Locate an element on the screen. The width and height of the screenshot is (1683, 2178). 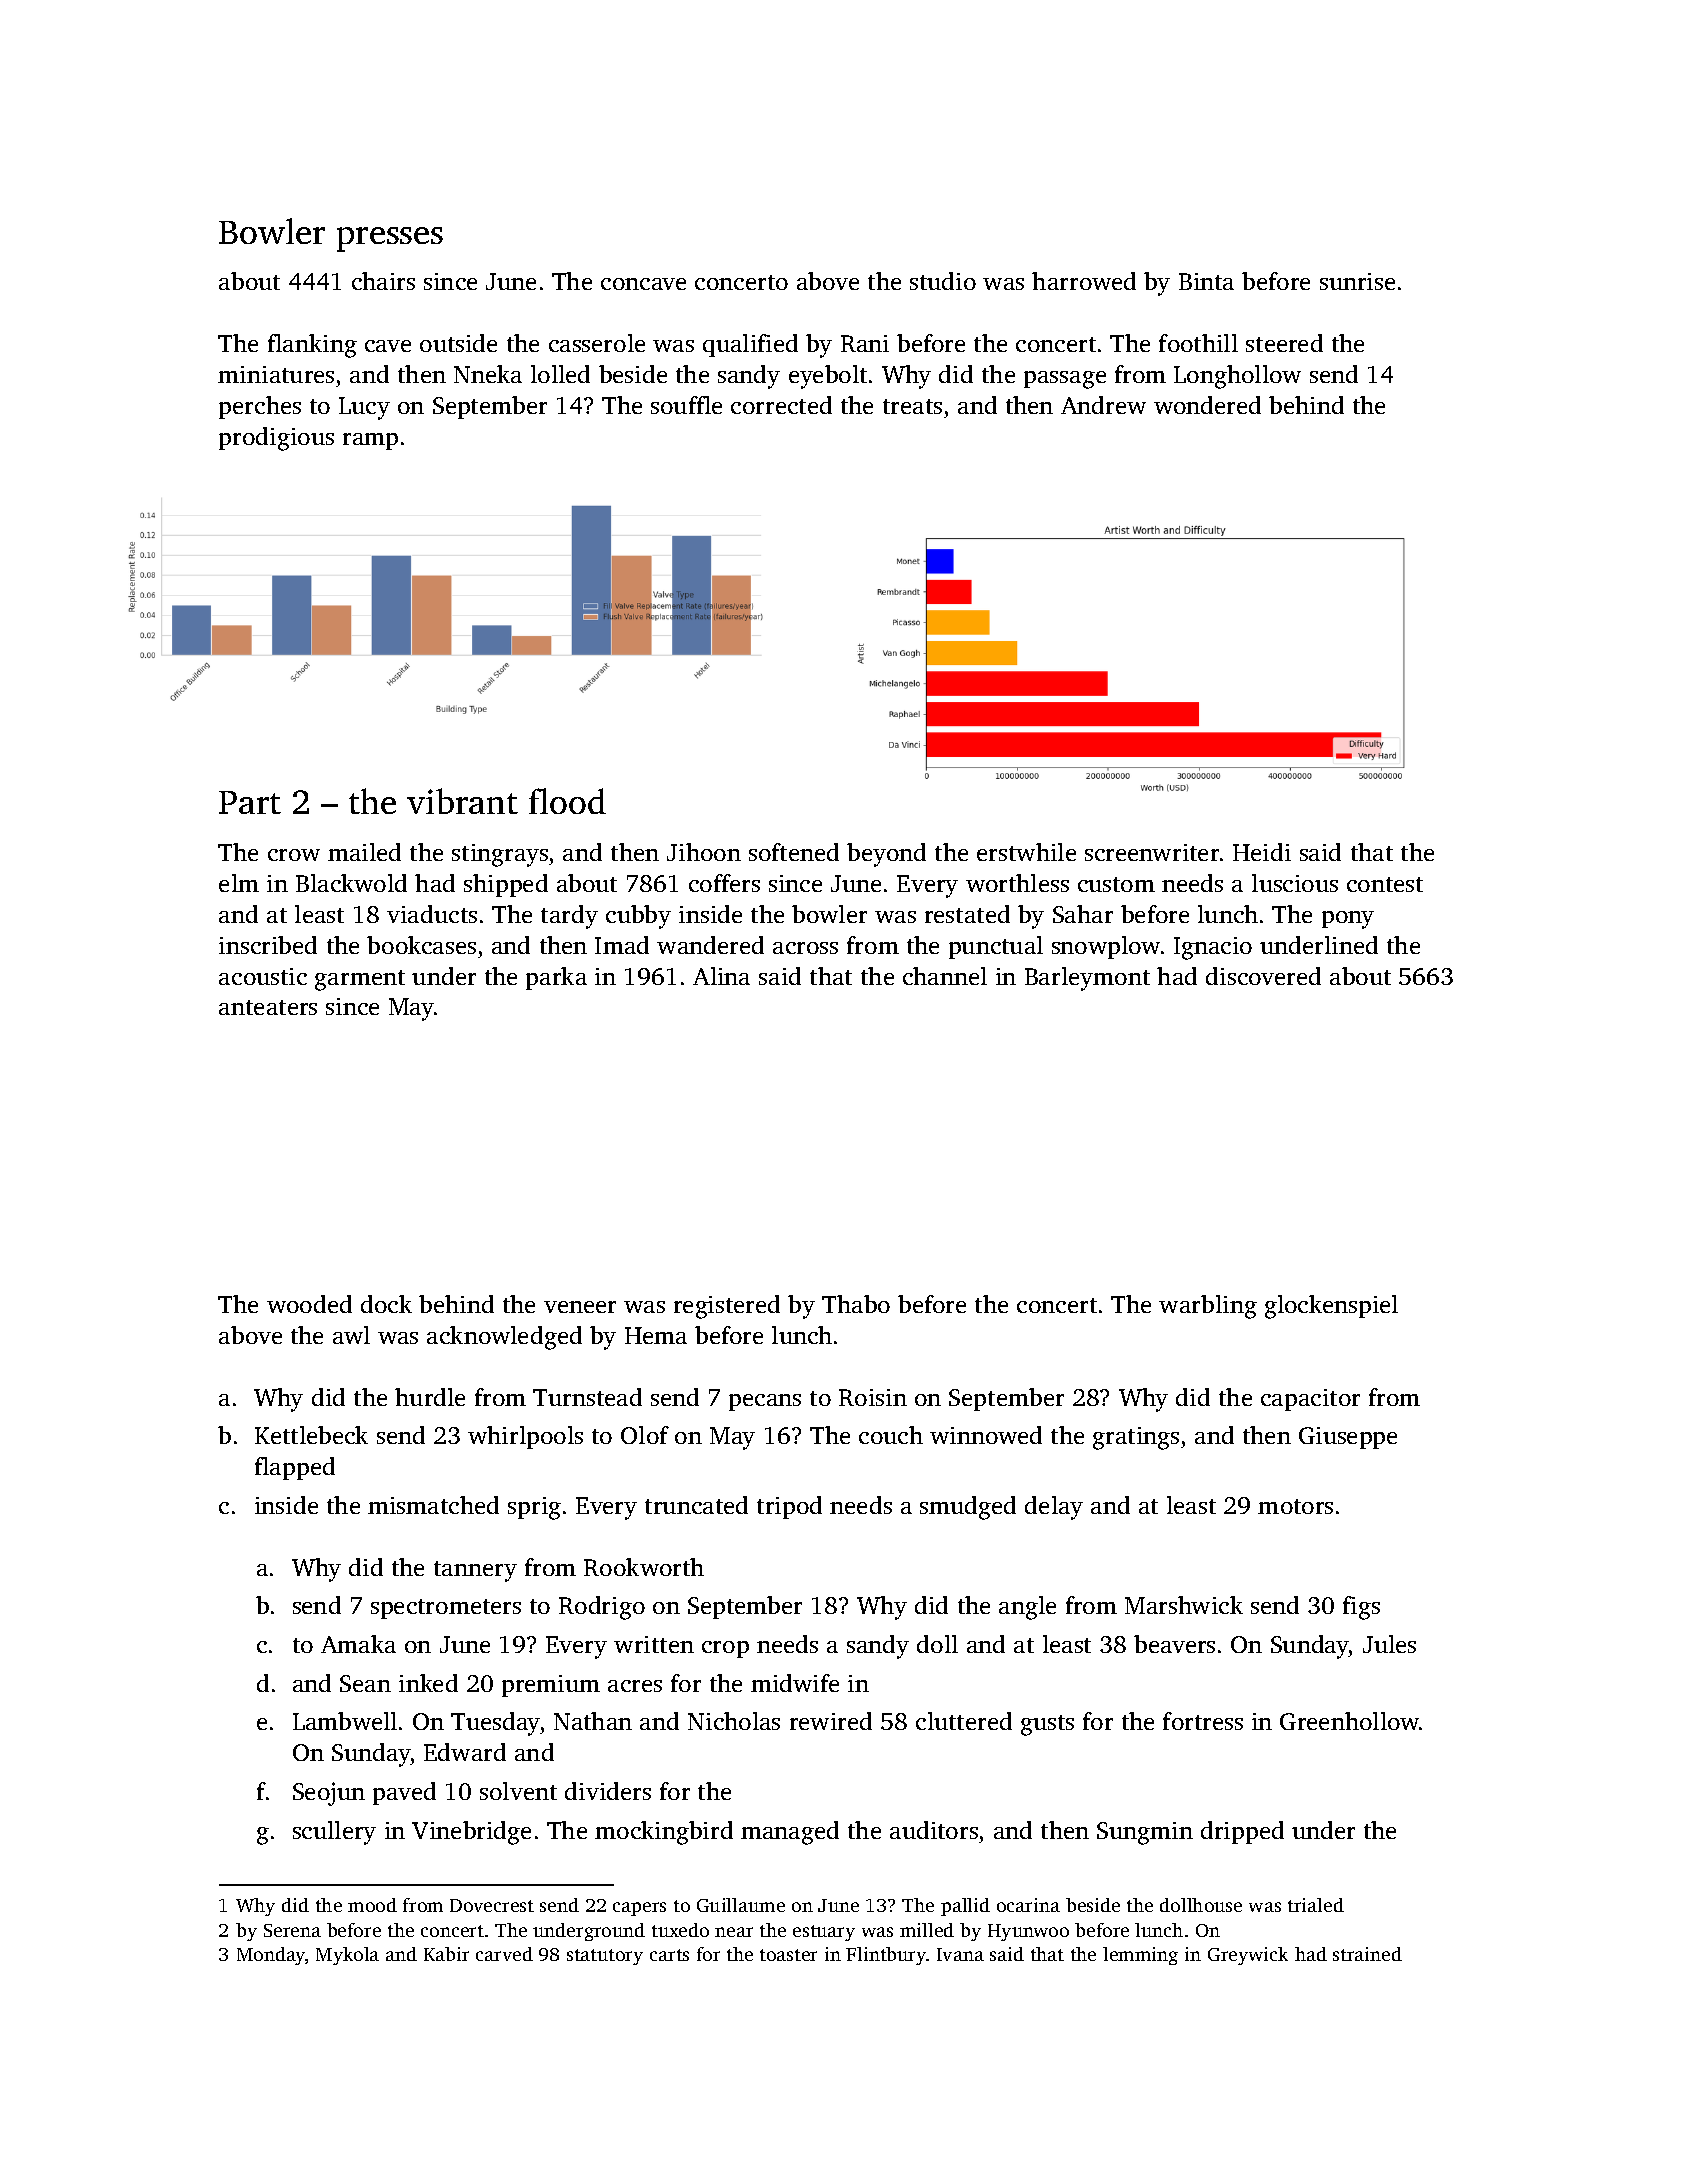
sunrise is located at coordinates (1357, 281).
